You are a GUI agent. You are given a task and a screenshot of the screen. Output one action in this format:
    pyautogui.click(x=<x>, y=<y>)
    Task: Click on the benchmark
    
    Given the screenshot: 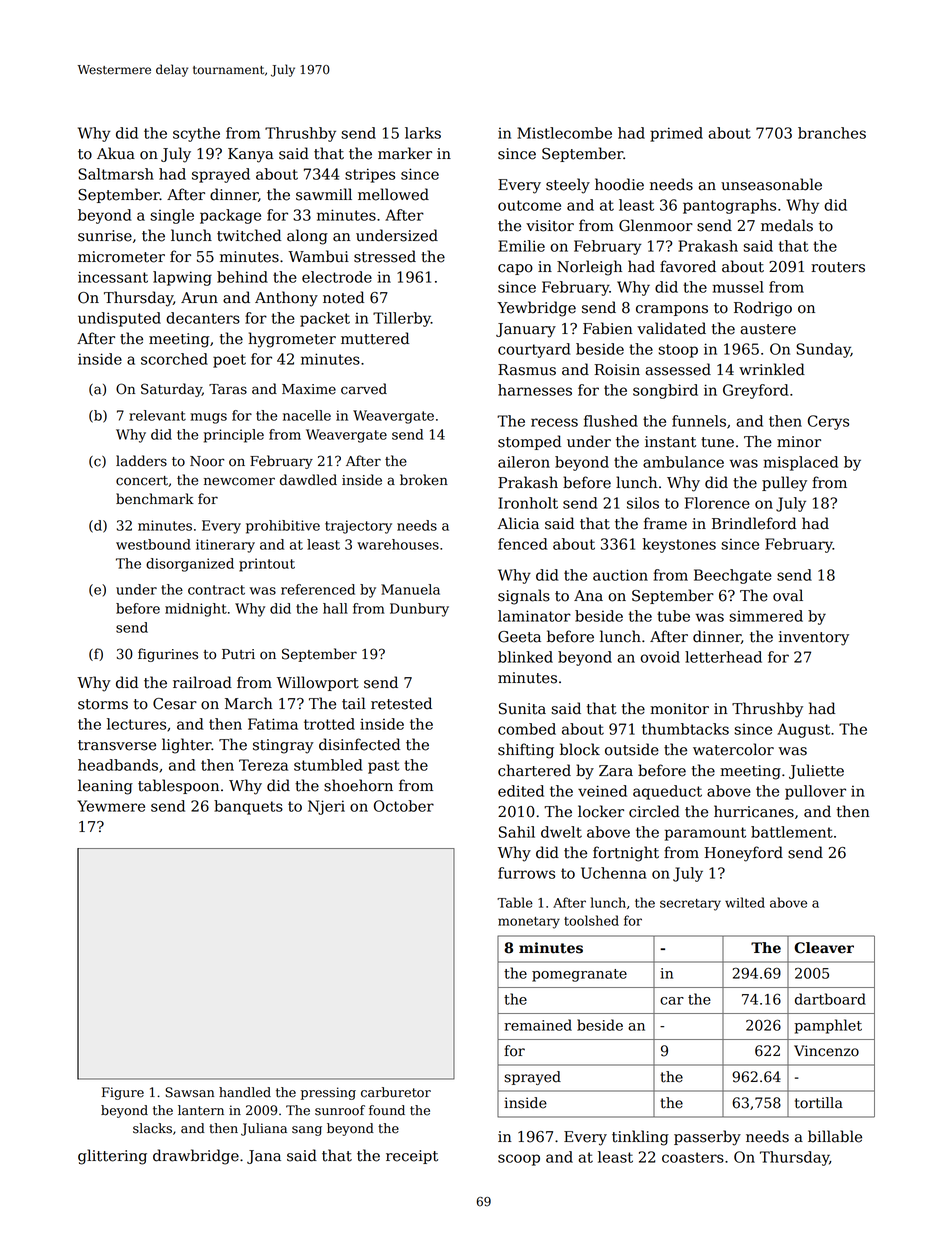 What is the action you would take?
    pyautogui.click(x=155, y=499)
